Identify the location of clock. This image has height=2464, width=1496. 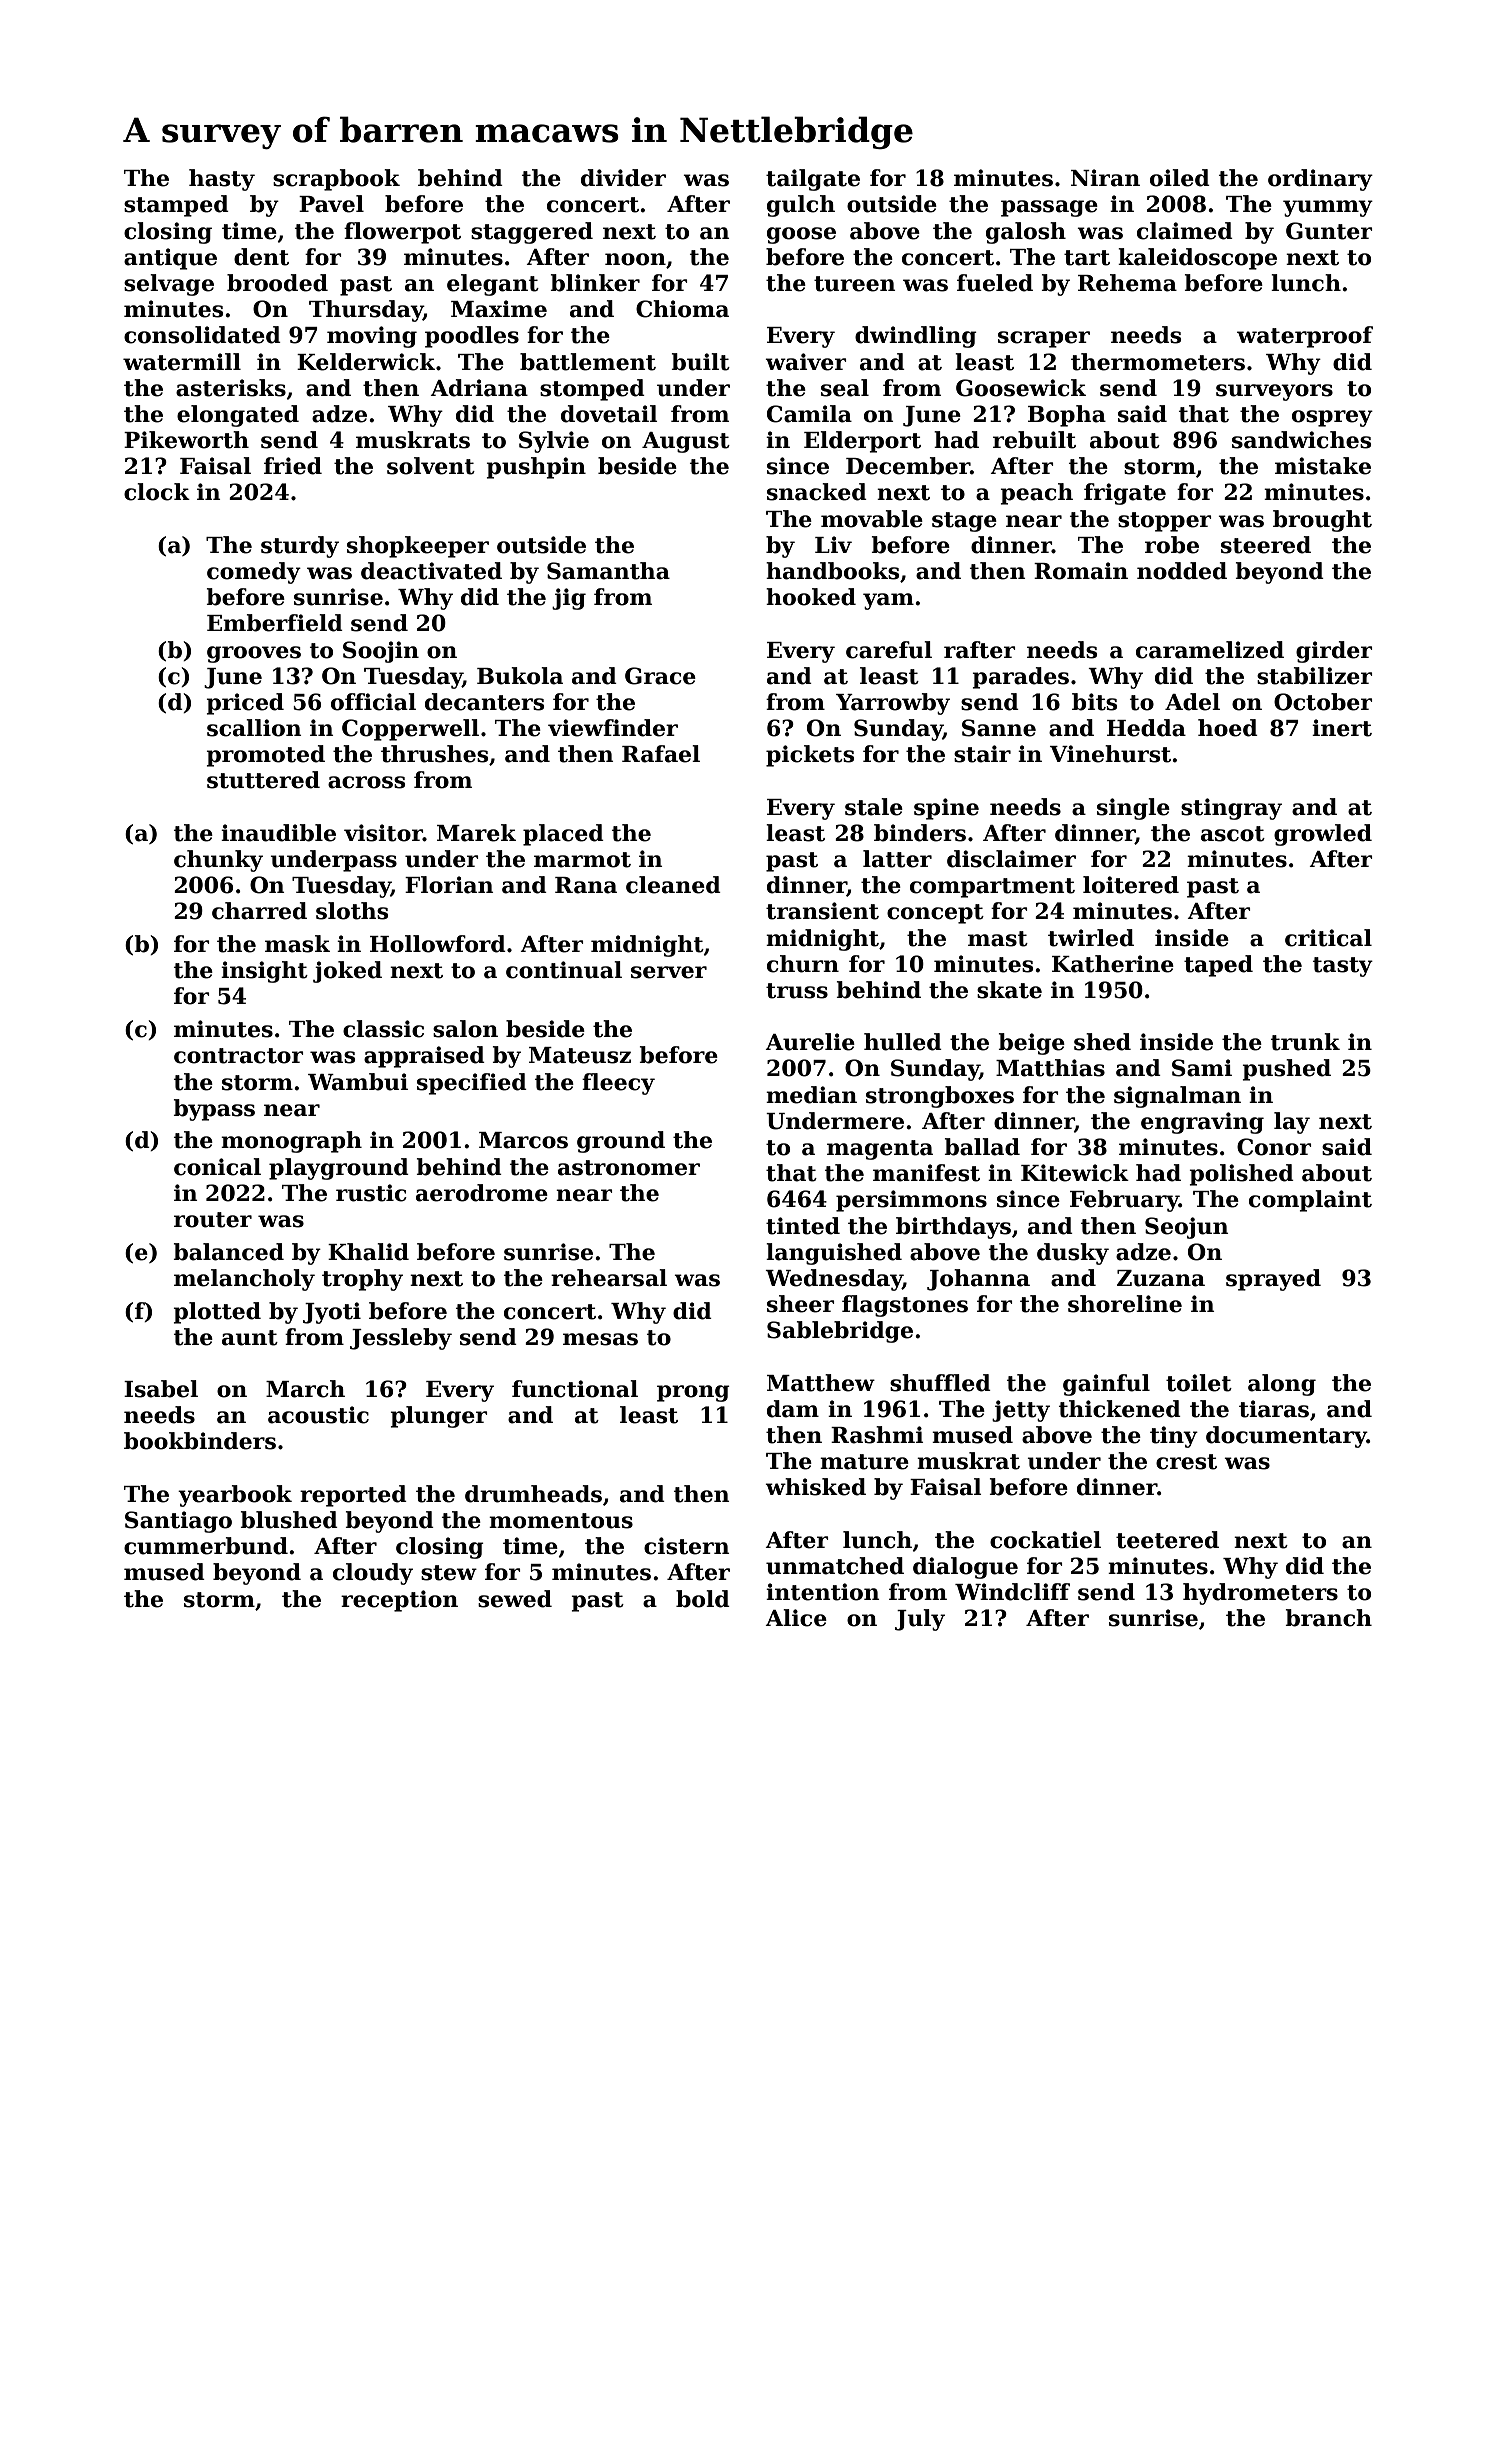
(157, 492).
